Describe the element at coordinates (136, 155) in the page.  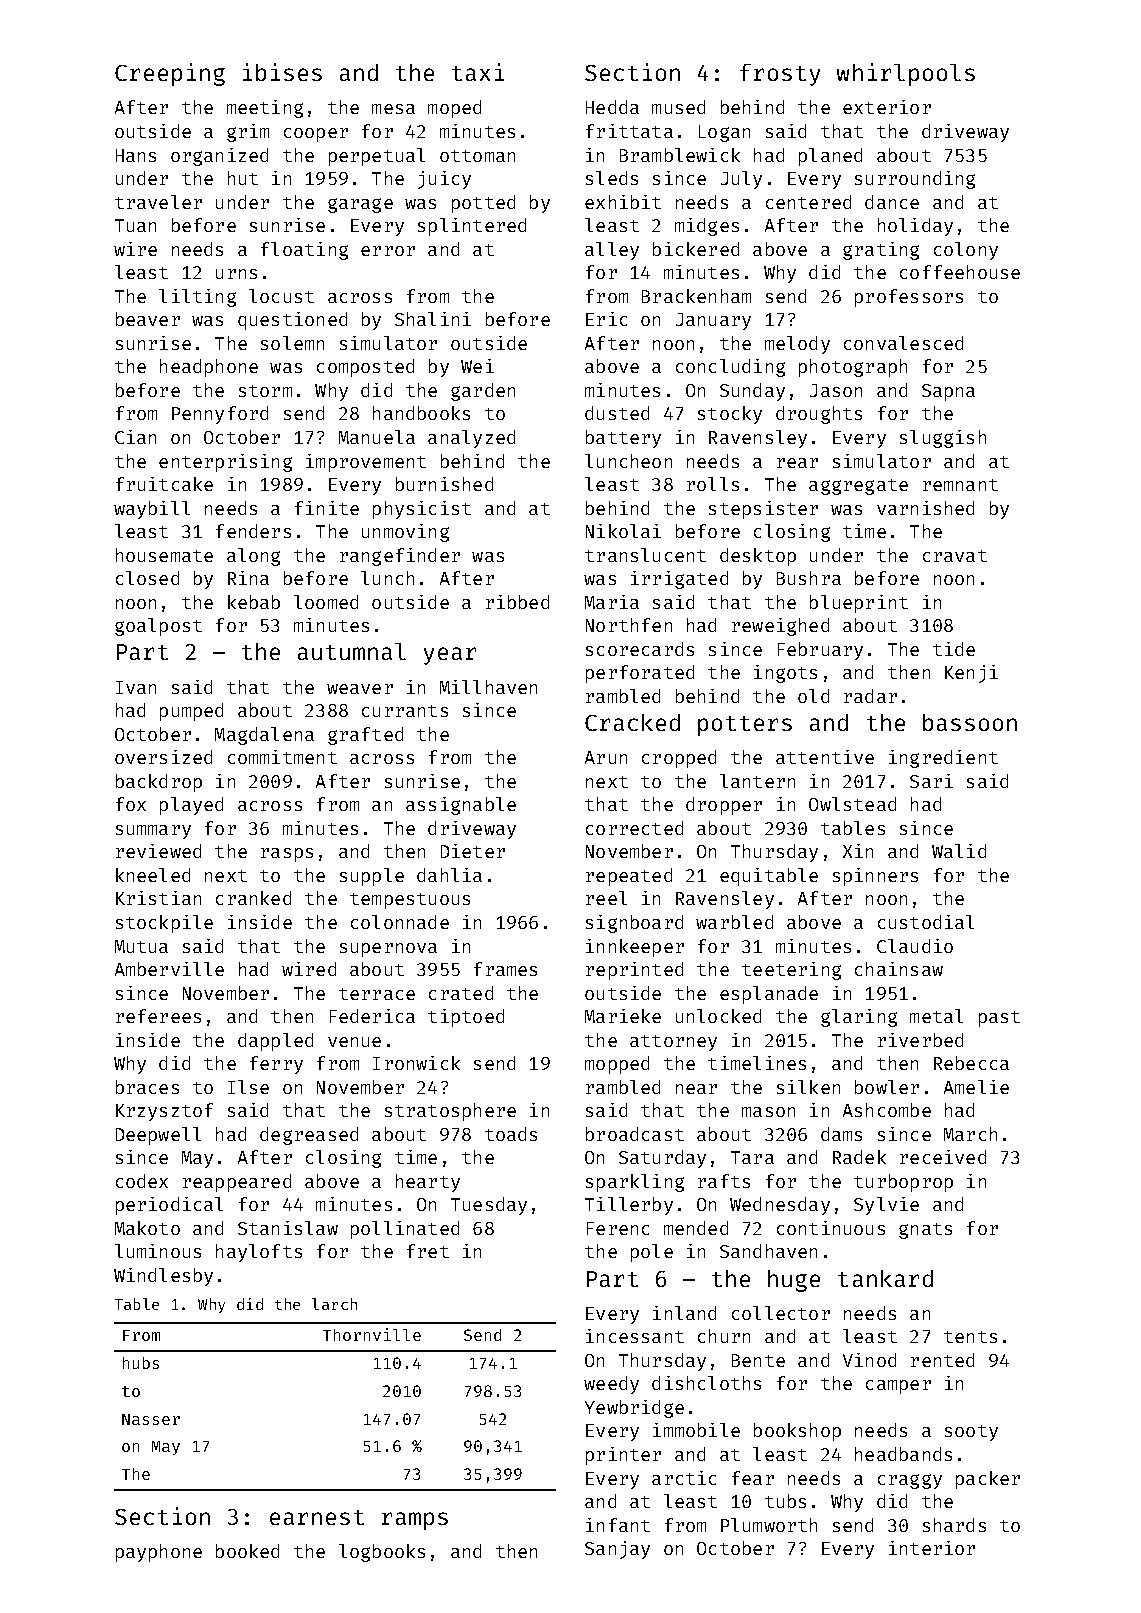
I see `Hans` at that location.
